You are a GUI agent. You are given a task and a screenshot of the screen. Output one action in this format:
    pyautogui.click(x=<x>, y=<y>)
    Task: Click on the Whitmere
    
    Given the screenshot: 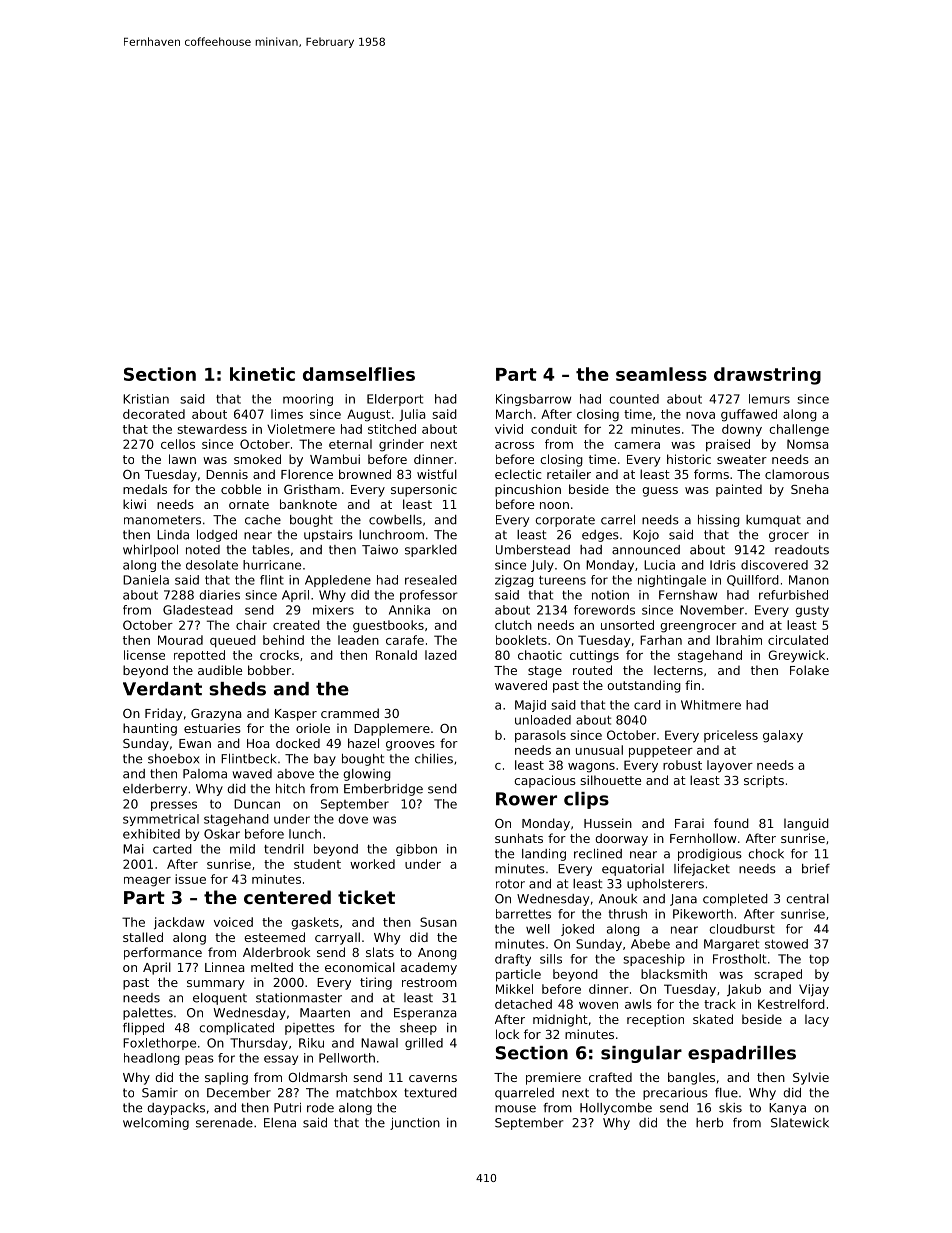 What is the action you would take?
    pyautogui.click(x=711, y=705)
